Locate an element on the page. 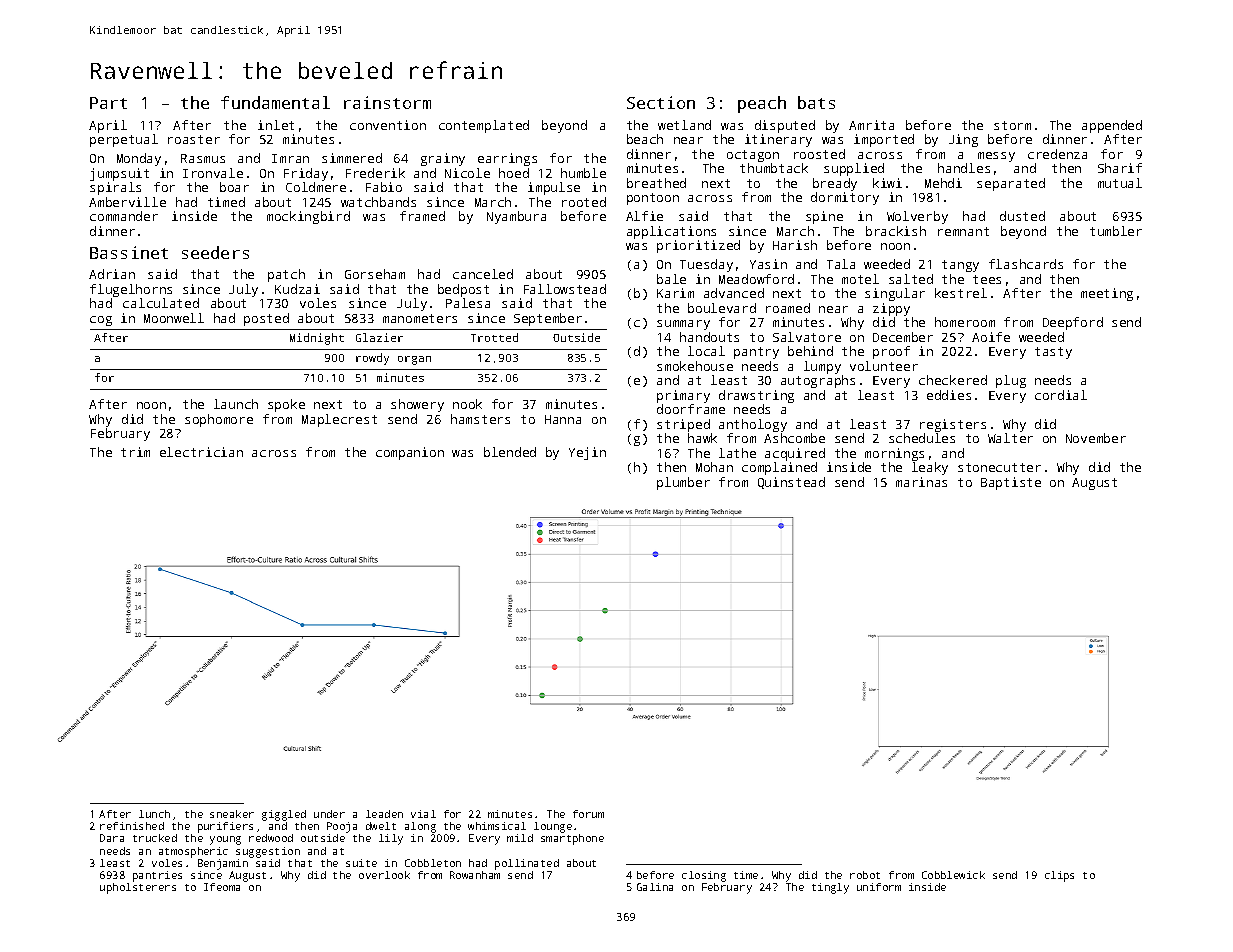  Yasin is located at coordinates (768, 264).
